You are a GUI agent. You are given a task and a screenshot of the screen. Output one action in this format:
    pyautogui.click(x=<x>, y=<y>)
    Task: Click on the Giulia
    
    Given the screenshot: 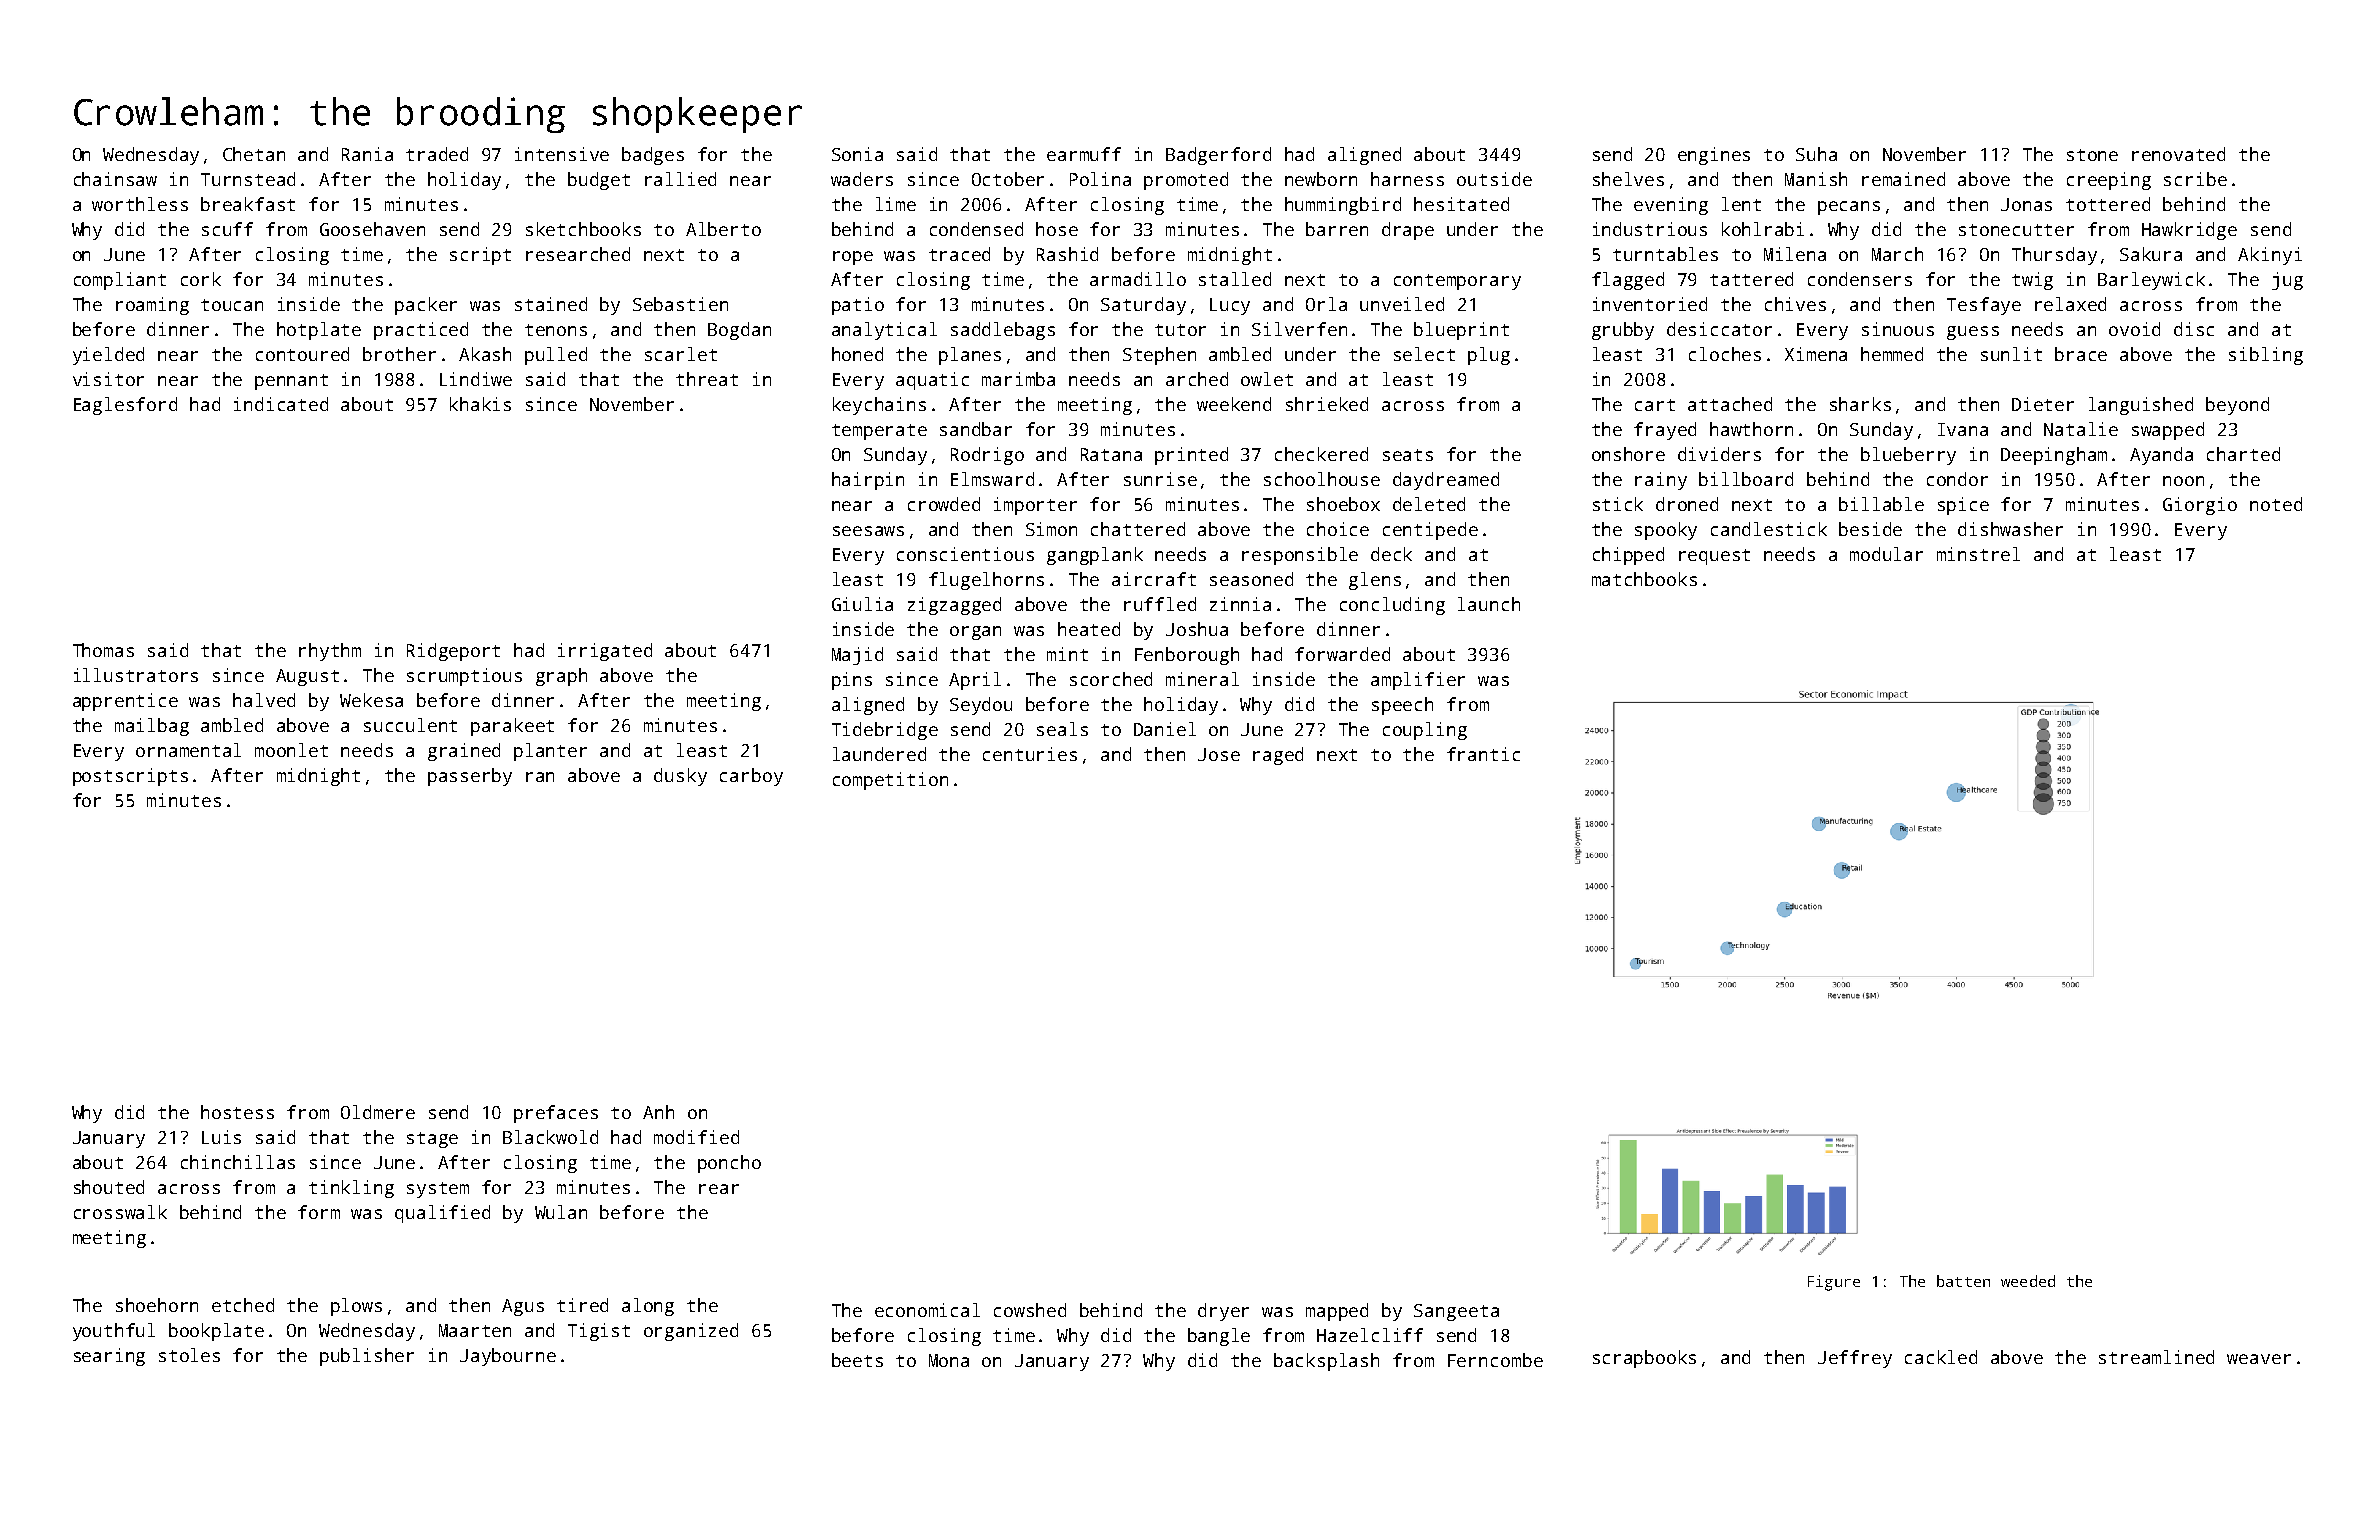 What is the action you would take?
    pyautogui.click(x=862, y=604)
